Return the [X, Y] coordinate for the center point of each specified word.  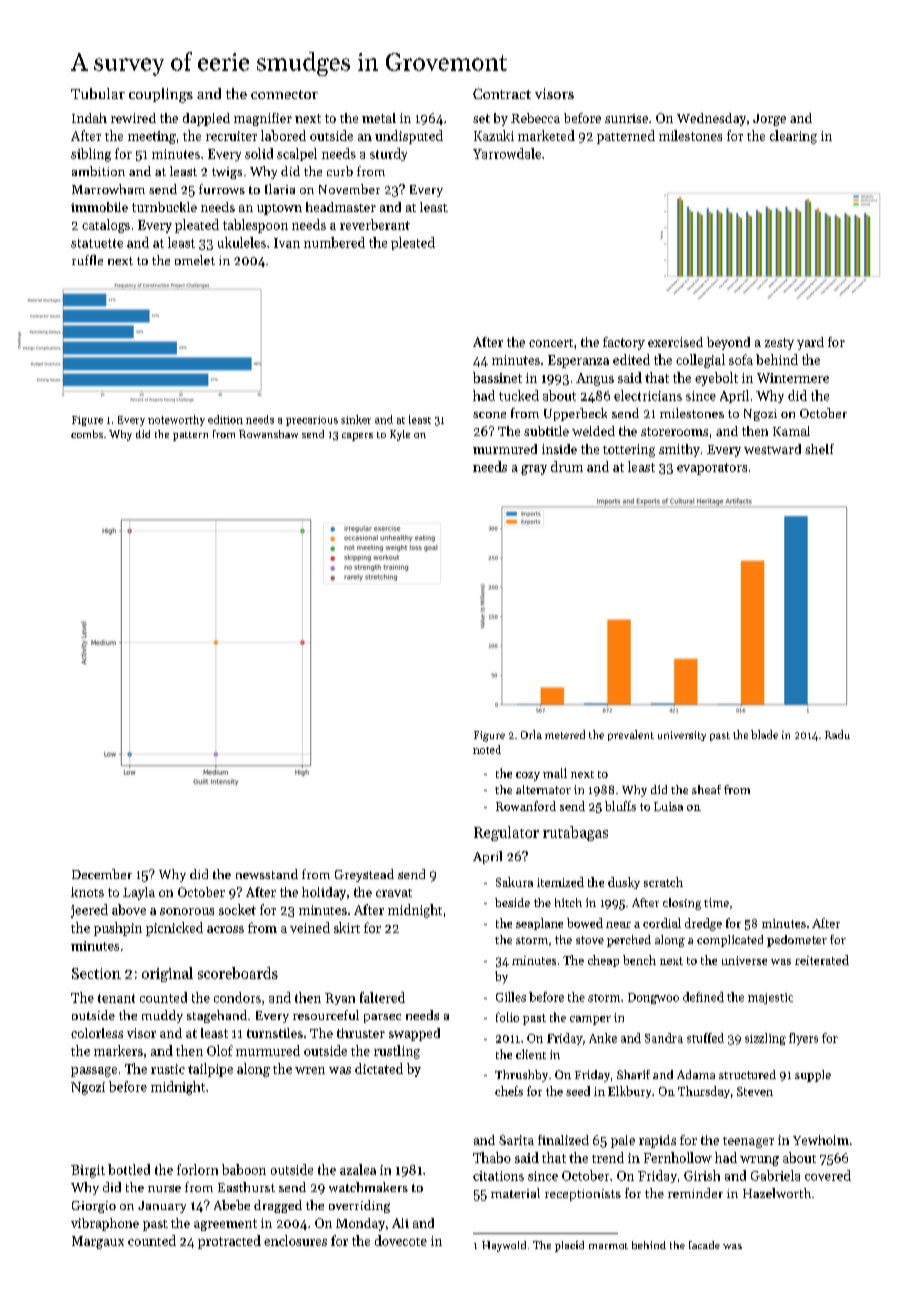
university [682, 736]
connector [284, 94]
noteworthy [176, 420]
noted [487, 749]
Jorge [769, 120]
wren [310, 1070]
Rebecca [535, 118]
